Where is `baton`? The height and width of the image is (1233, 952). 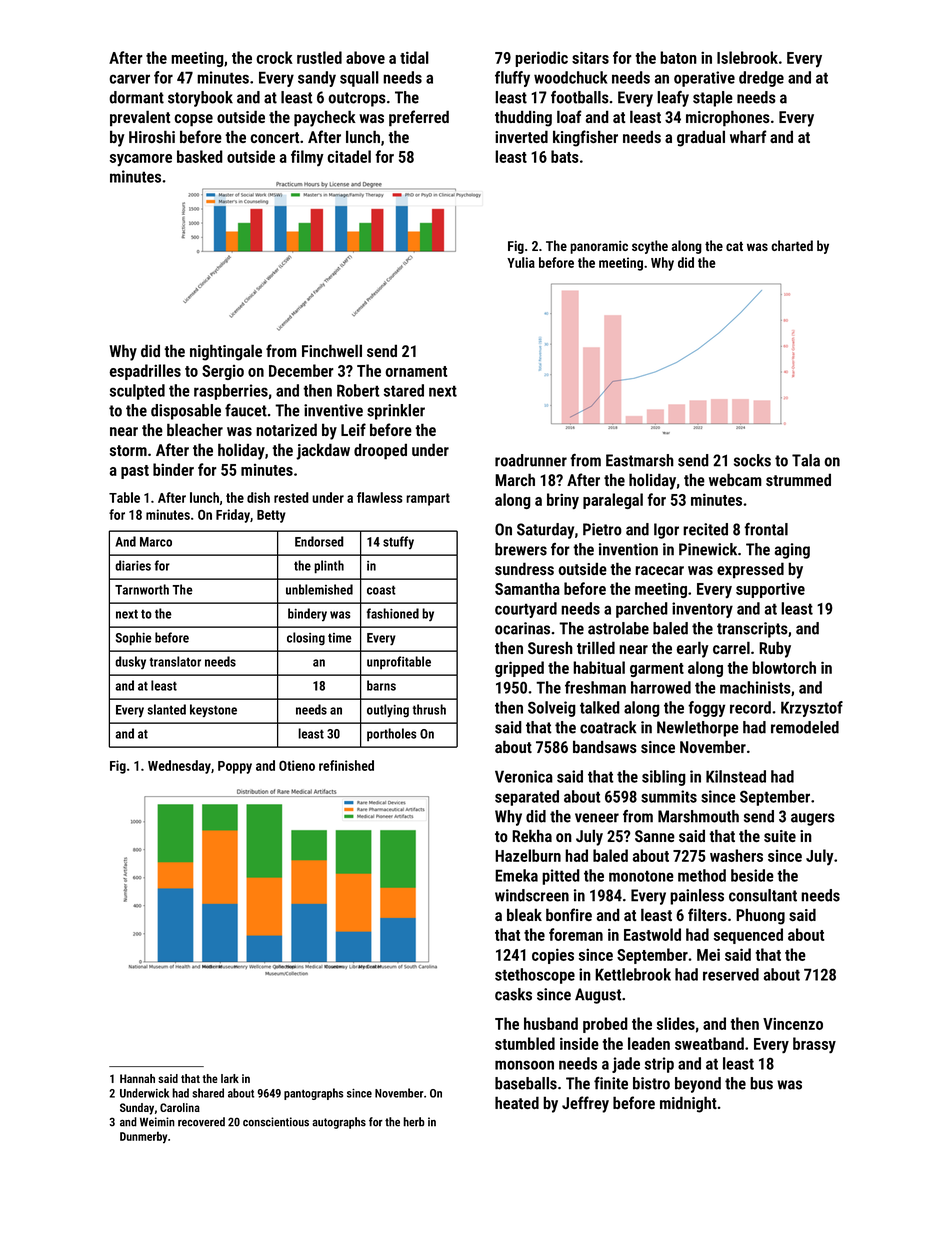
baton is located at coordinates (678, 57).
